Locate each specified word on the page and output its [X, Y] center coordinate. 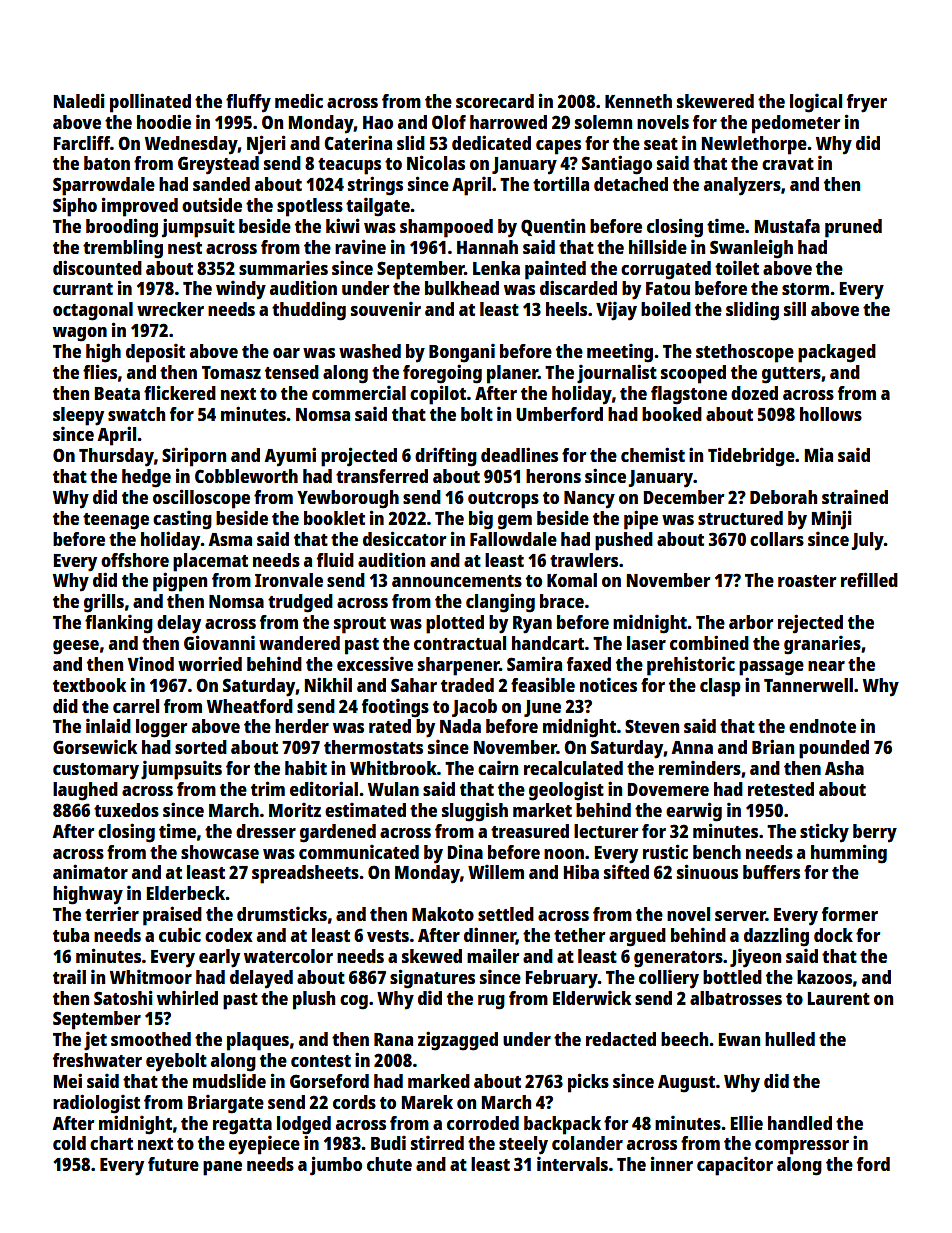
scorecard [495, 101]
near [826, 666]
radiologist [96, 1104]
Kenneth [638, 101]
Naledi [79, 100]
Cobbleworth [246, 476]
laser [646, 643]
